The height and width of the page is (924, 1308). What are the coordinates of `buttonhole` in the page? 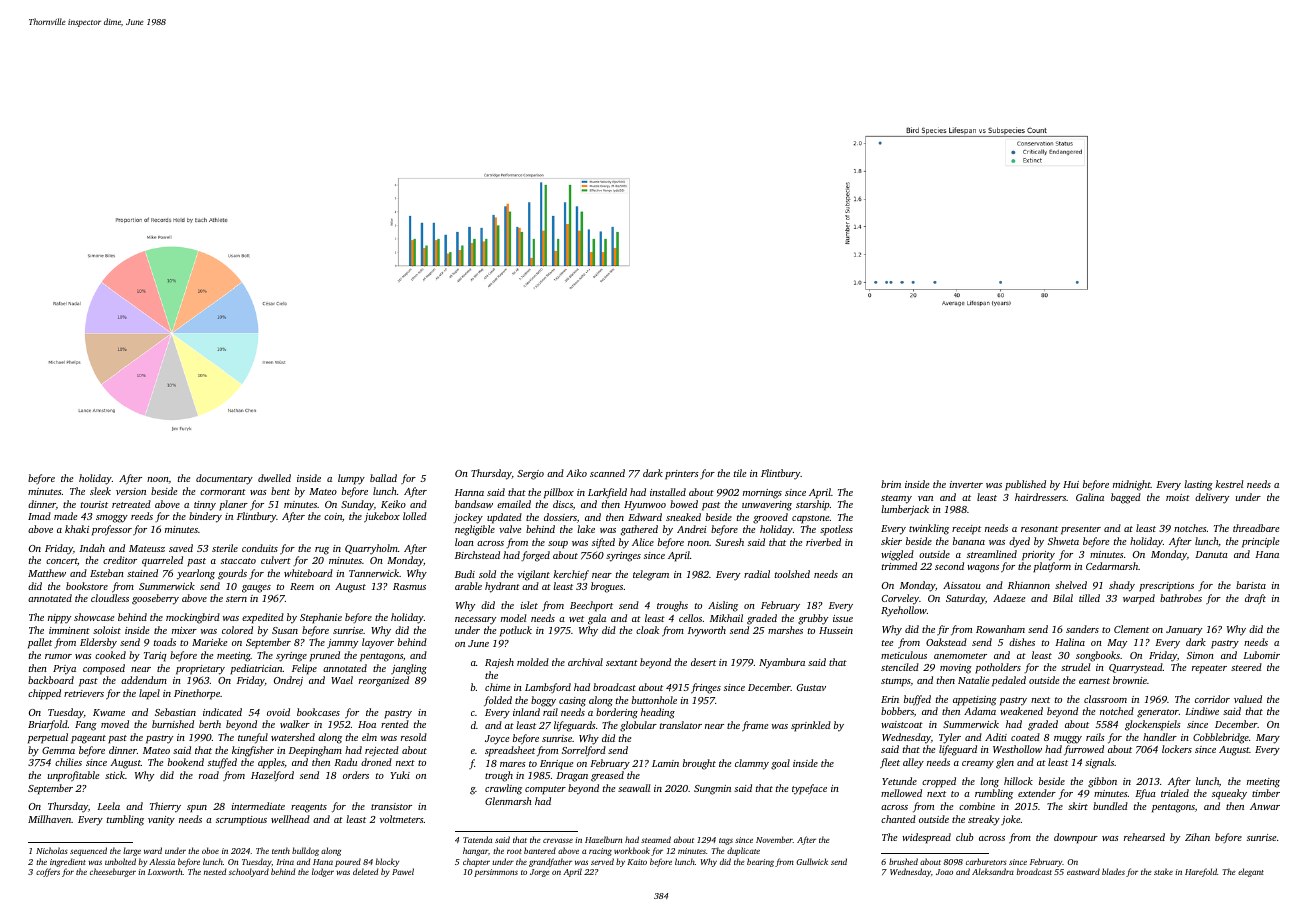 It's located at (654, 700).
